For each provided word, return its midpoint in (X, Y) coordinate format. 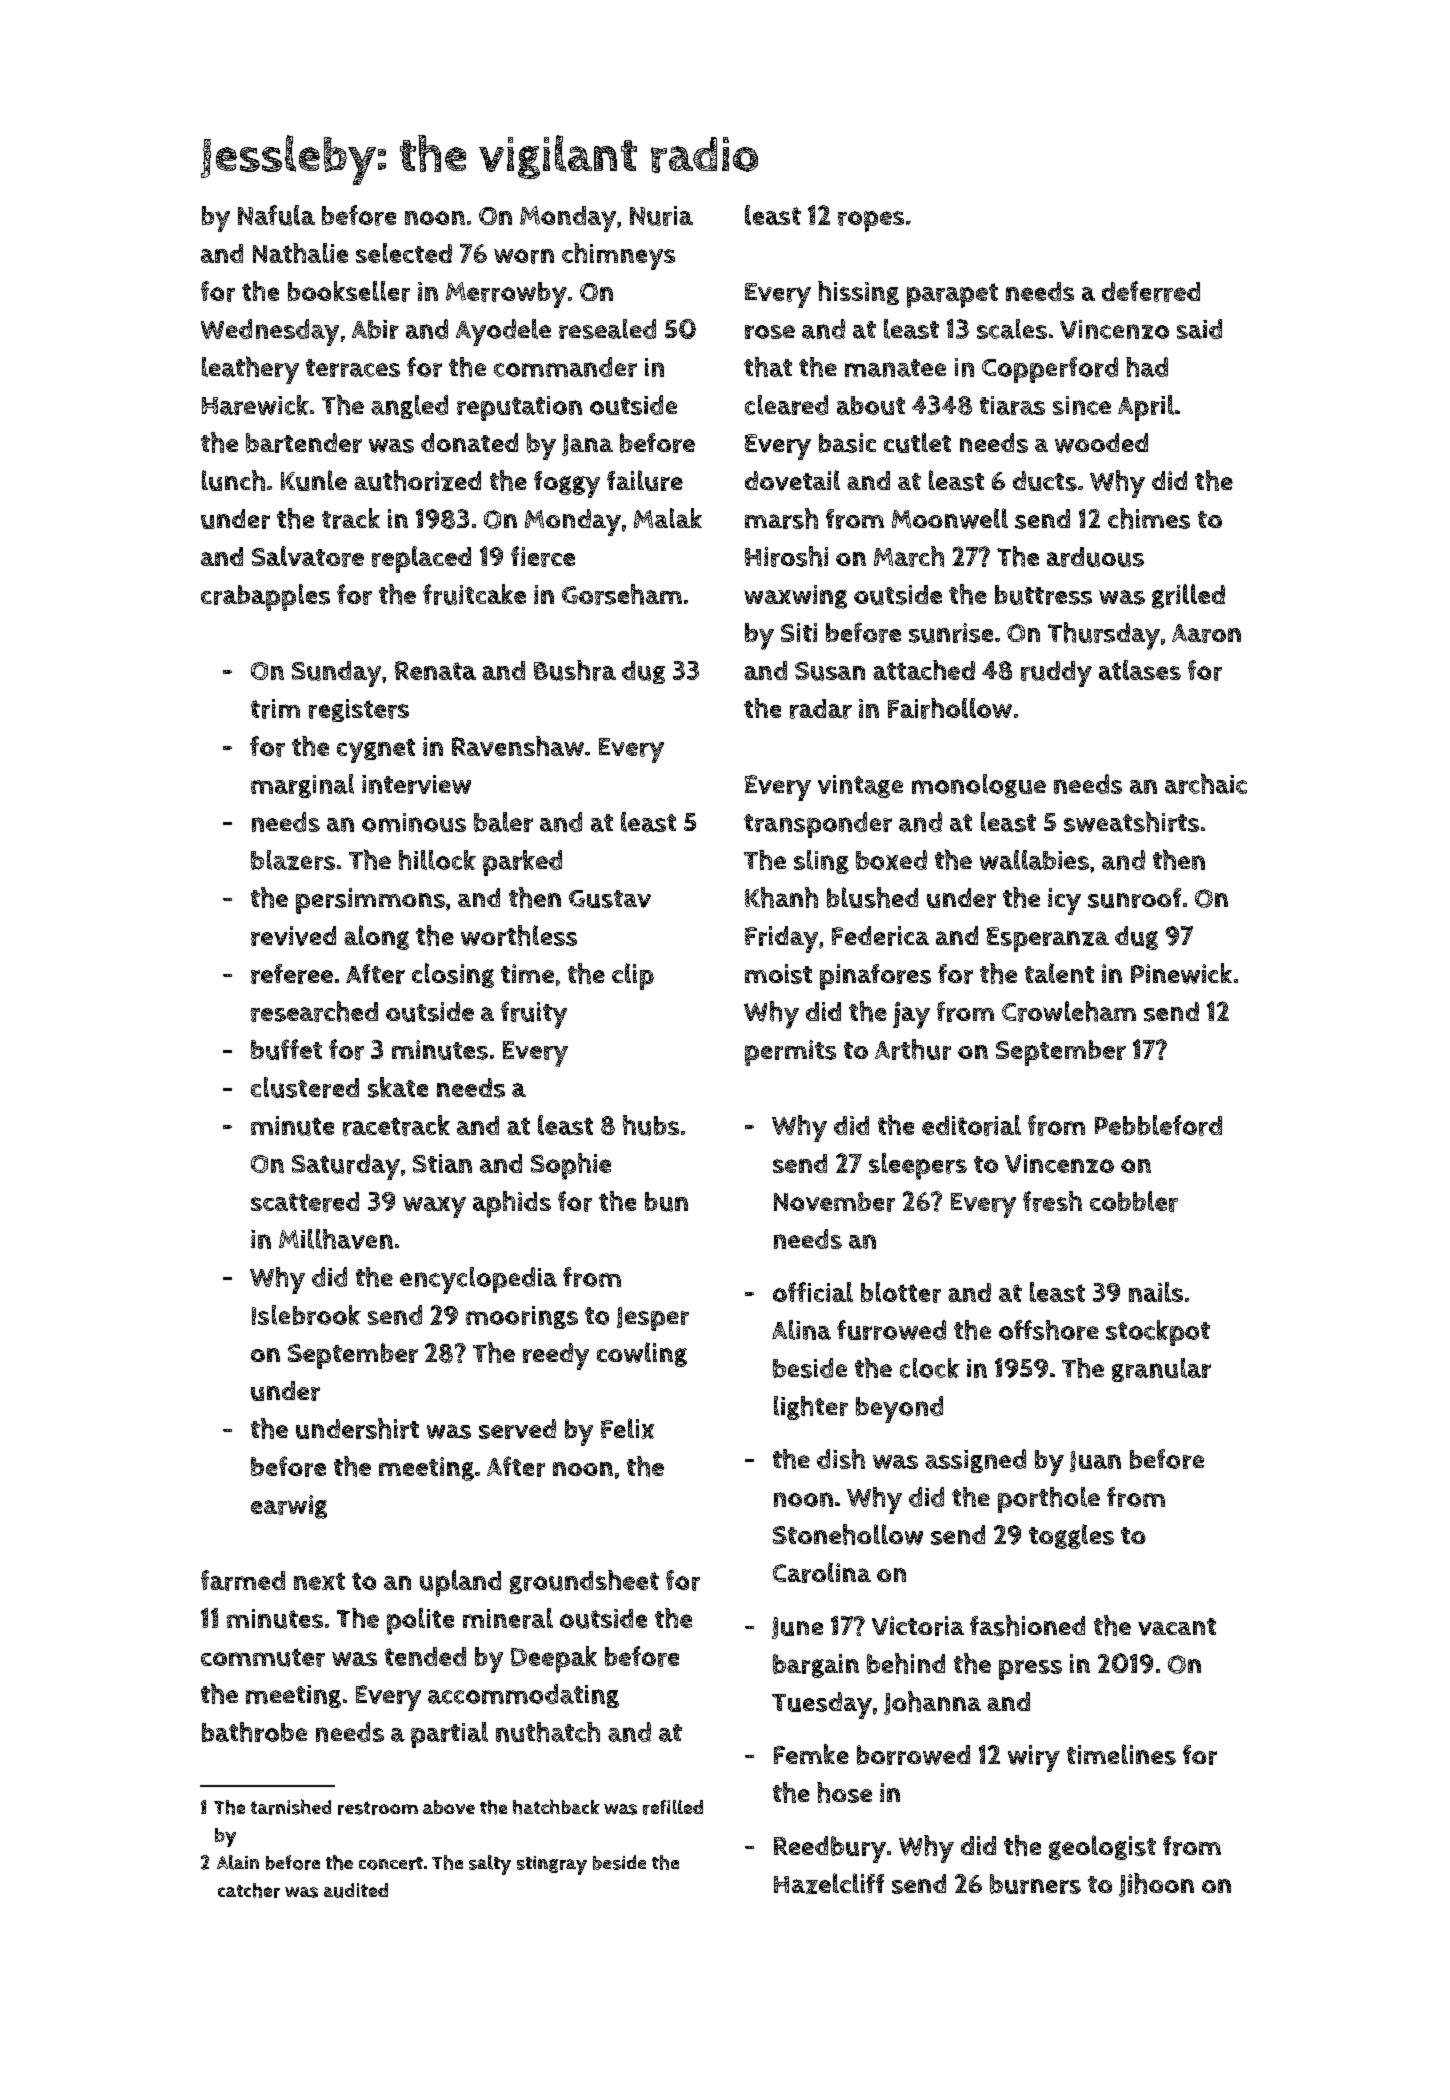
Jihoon (1156, 1885)
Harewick (255, 405)
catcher (249, 1890)
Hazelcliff (829, 1883)
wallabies (1034, 860)
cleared (786, 405)
